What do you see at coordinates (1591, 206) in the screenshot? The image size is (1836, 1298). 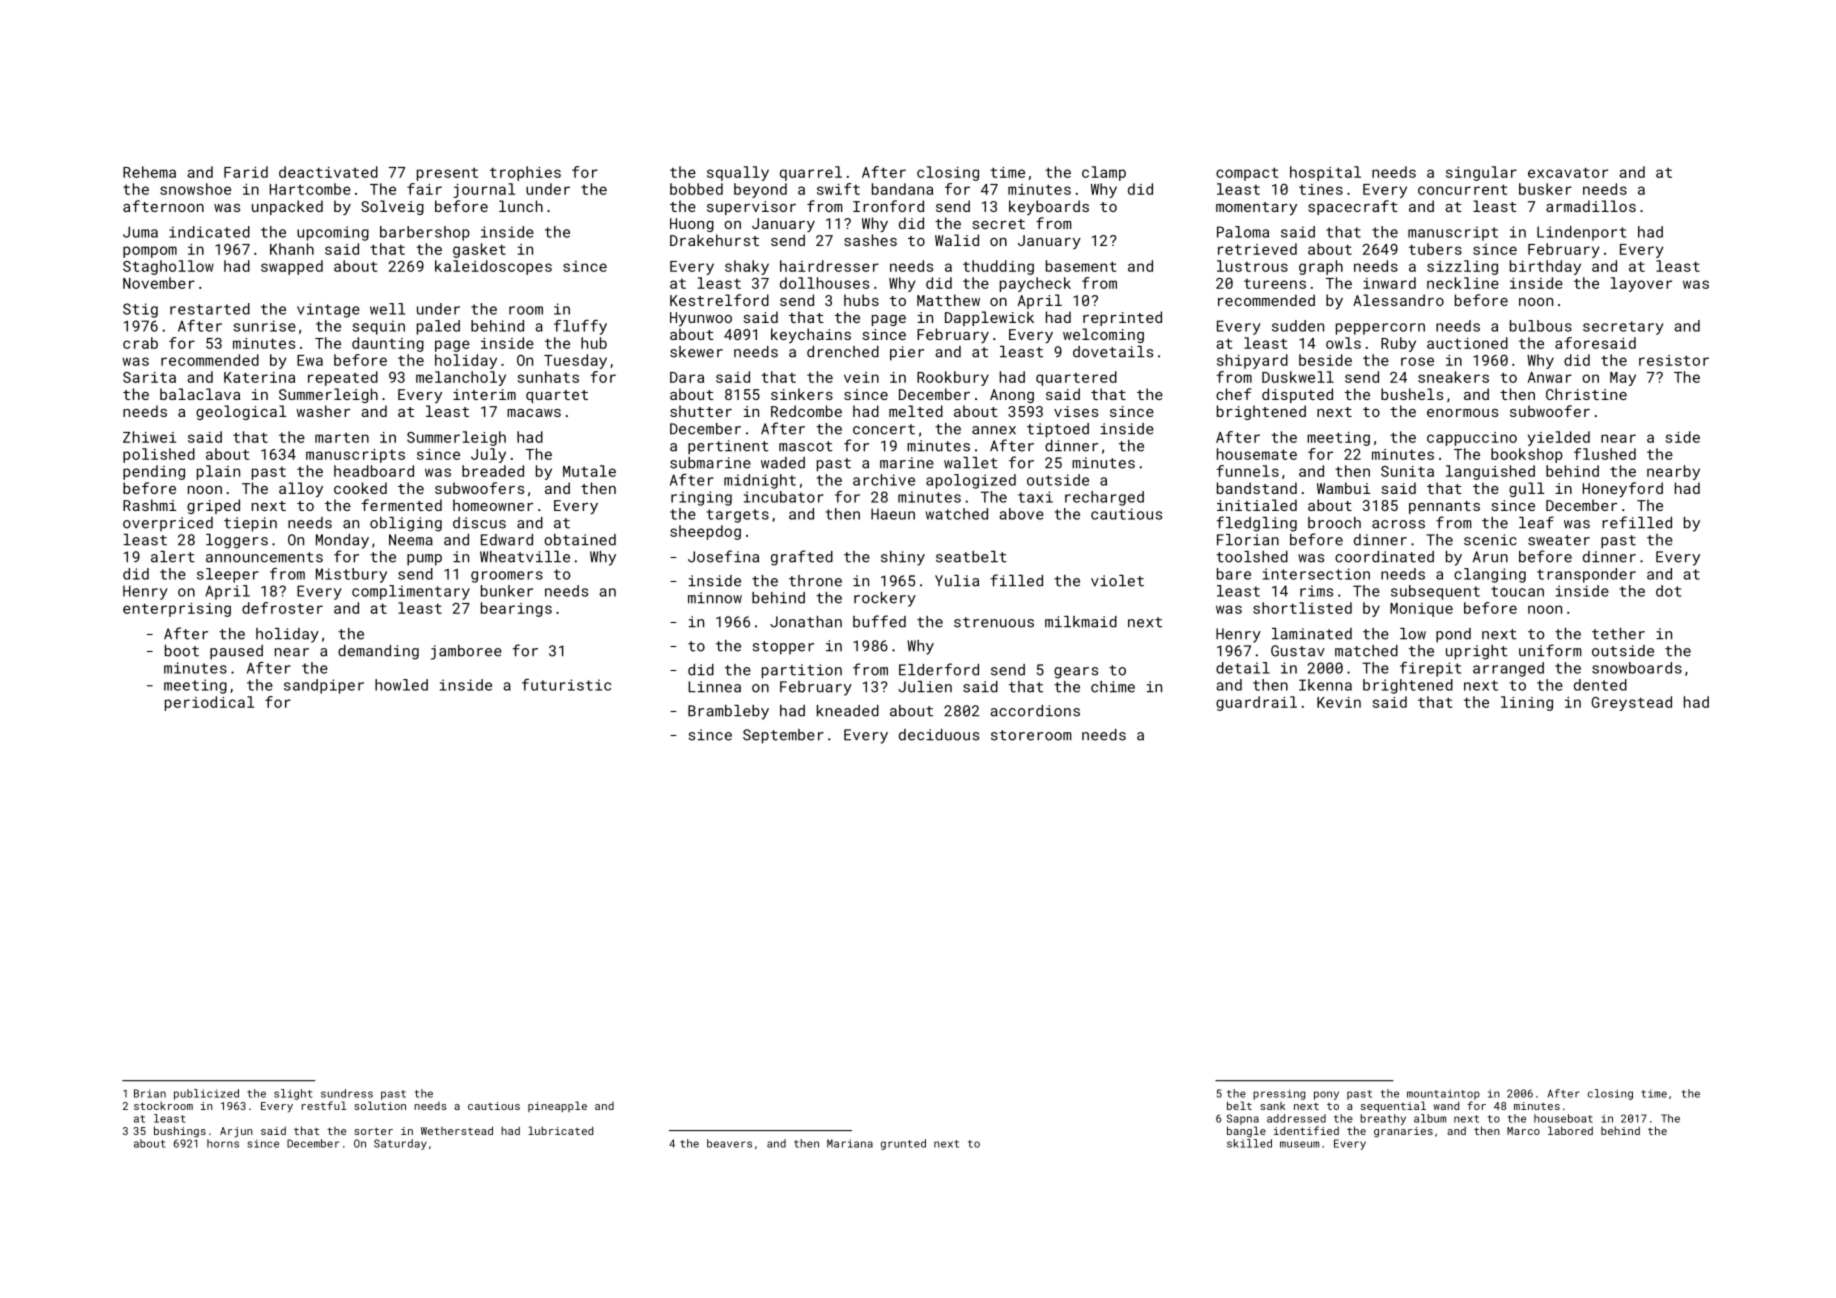 I see `armadillos` at bounding box center [1591, 206].
